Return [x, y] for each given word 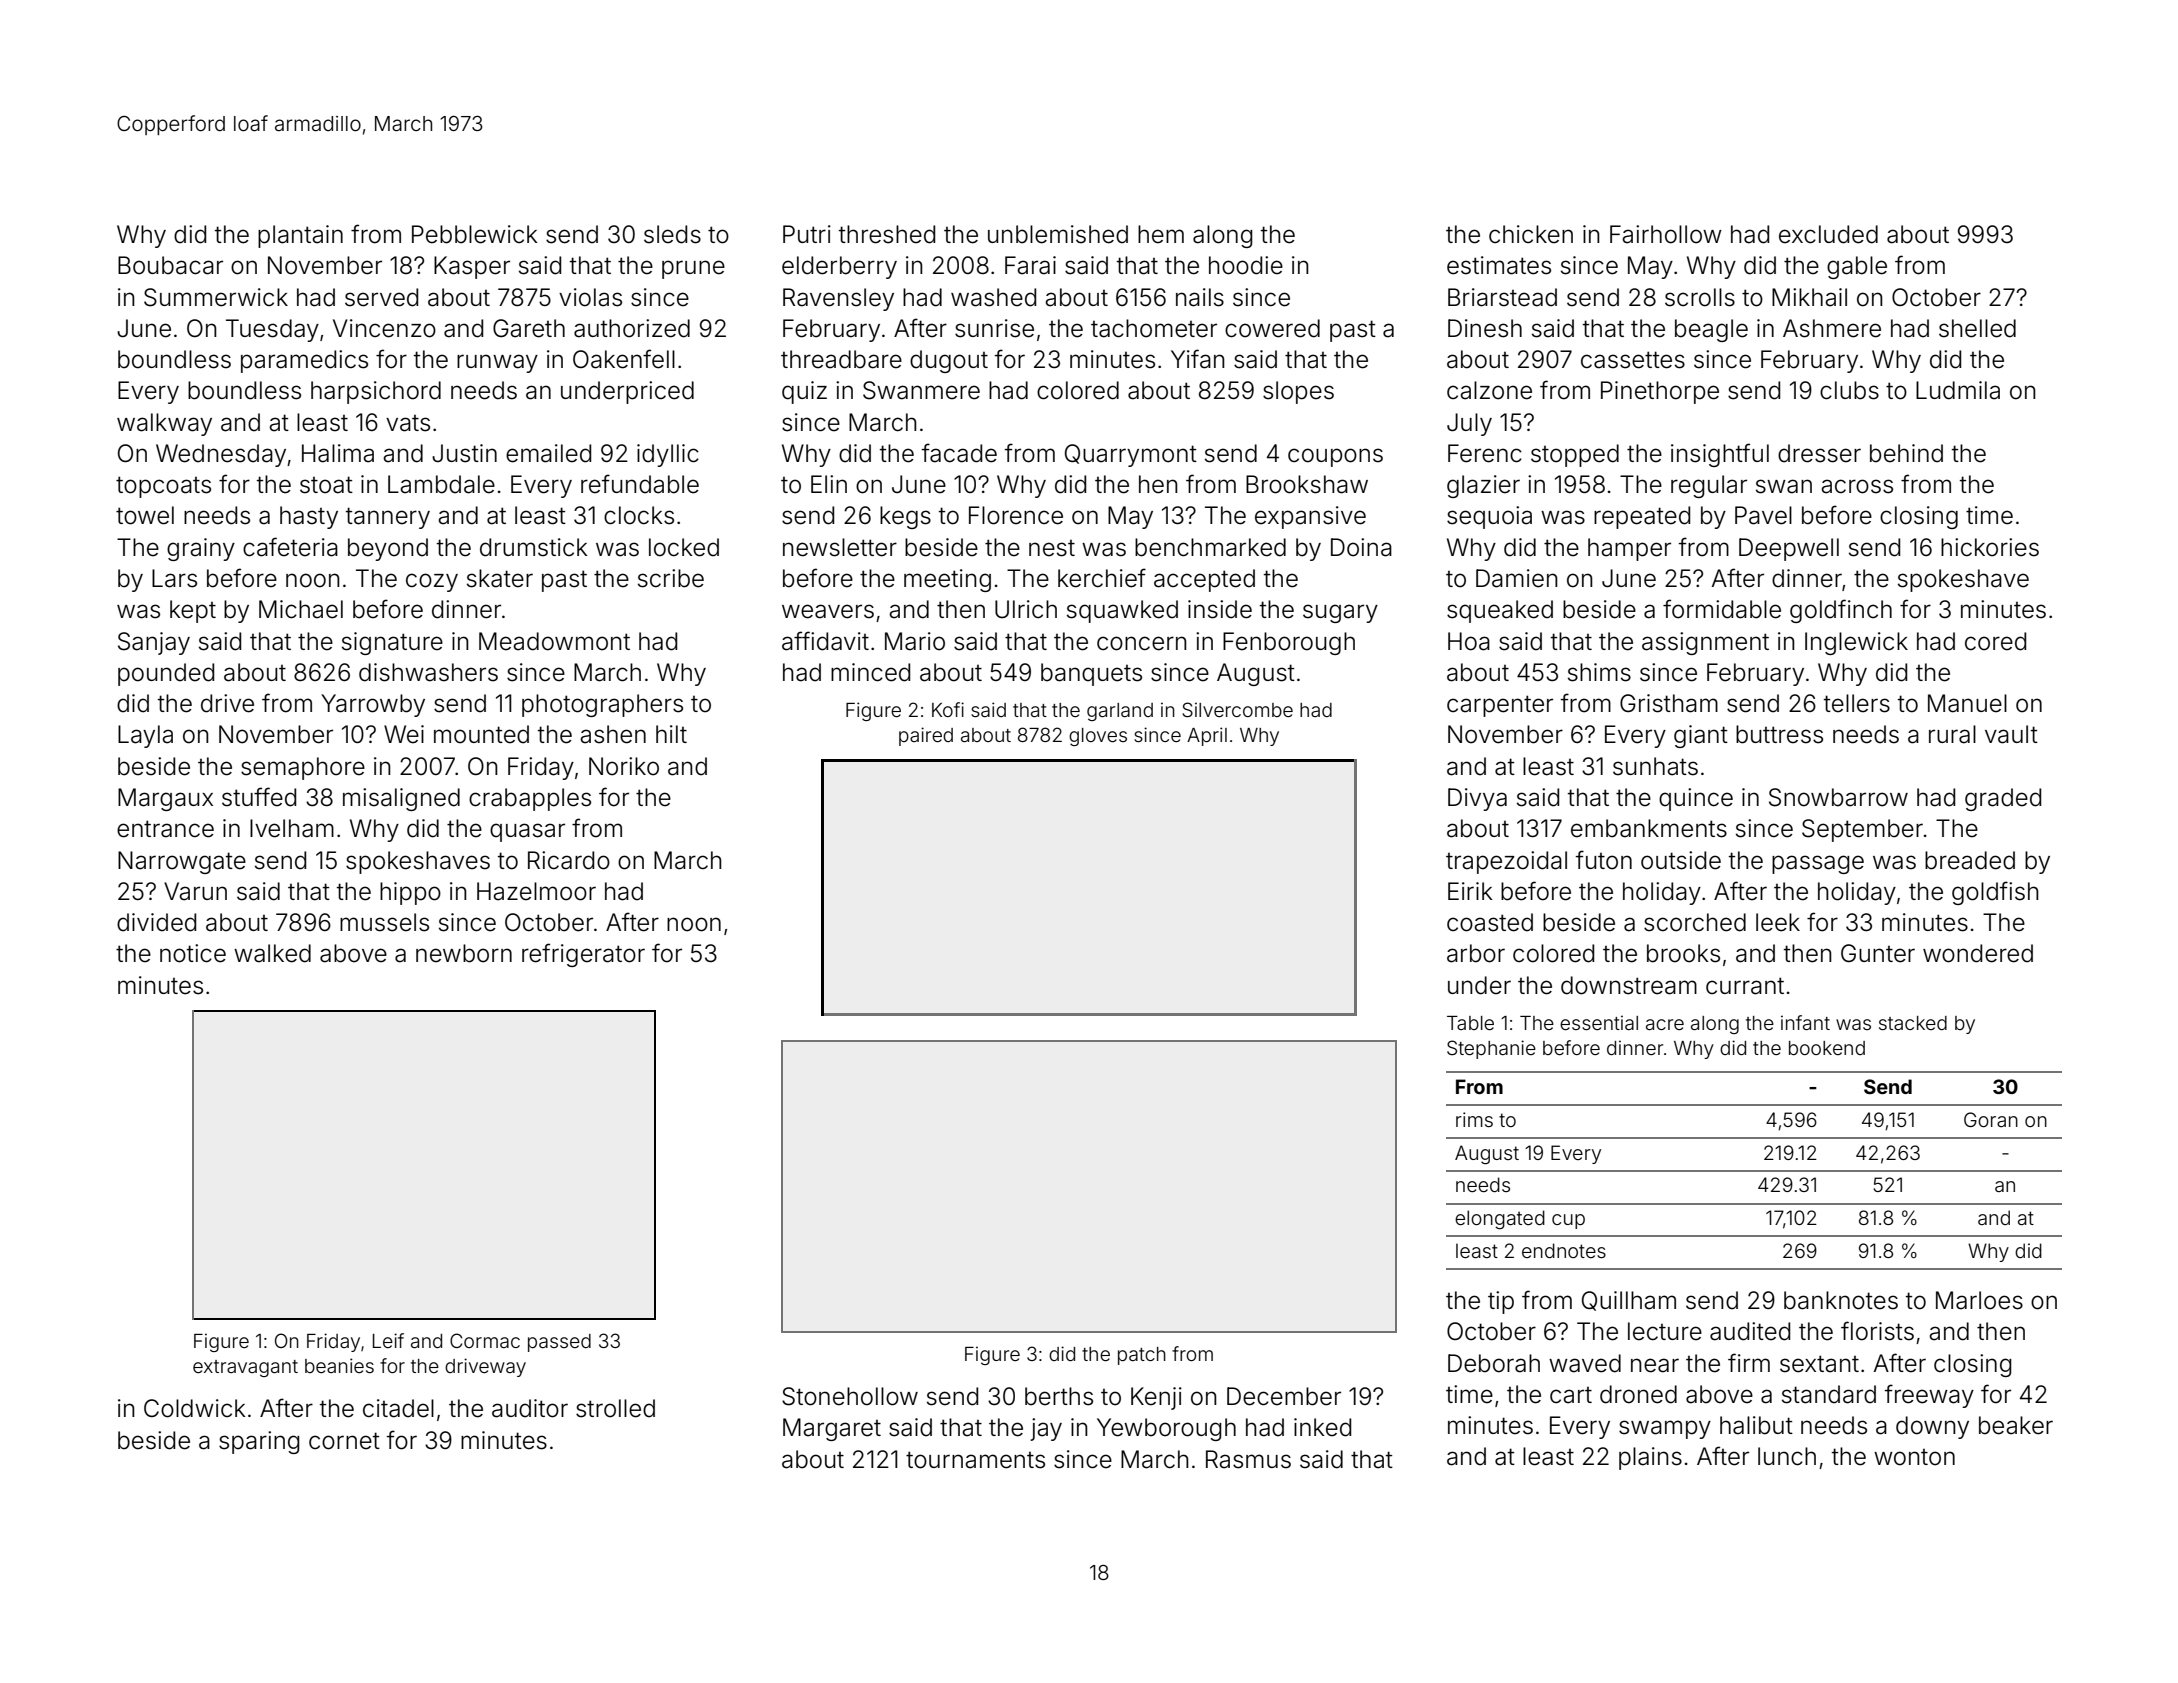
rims [1474, 1119]
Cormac [485, 1340]
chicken [1531, 234]
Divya [1477, 799]
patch [1142, 1356]
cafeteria [290, 547]
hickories [1990, 547]
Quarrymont [1131, 455]
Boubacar [170, 265]
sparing [259, 1442]
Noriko [624, 766]
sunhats [1655, 766]
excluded [1828, 234]
